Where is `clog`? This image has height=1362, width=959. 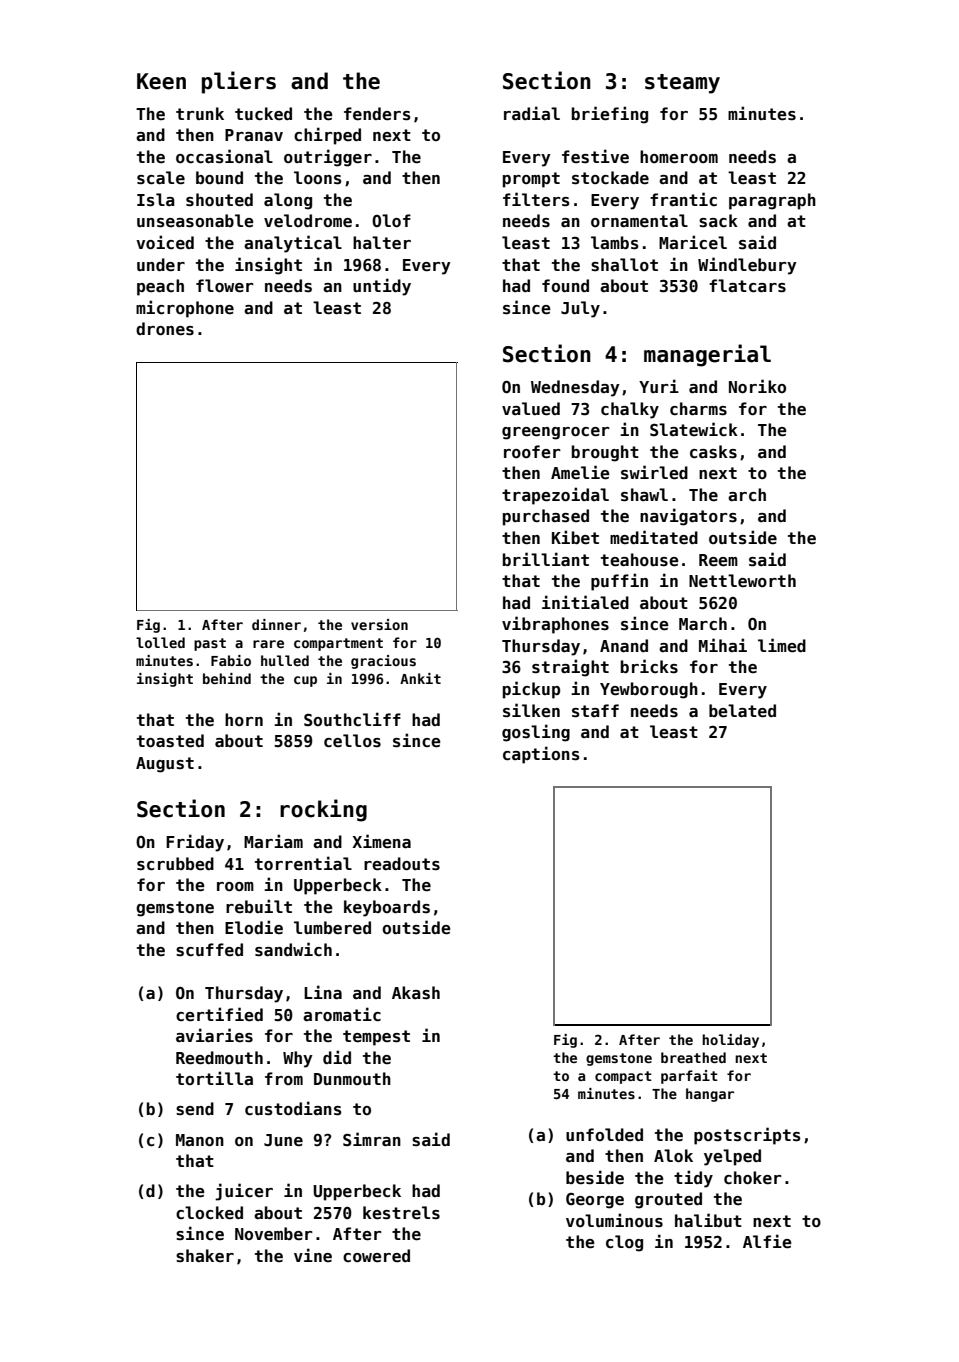 clog is located at coordinates (624, 1243).
